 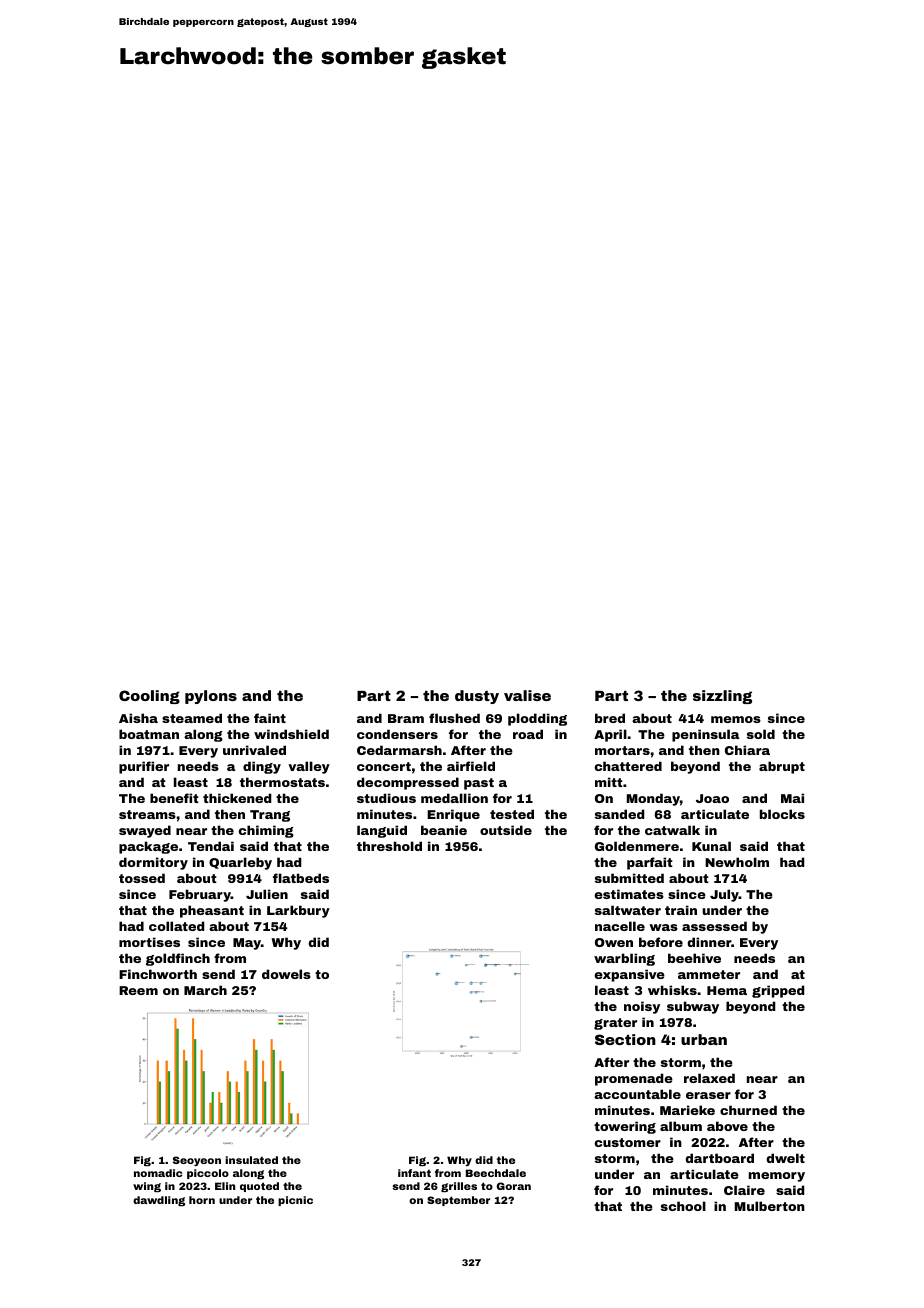 What do you see at coordinates (722, 697) in the document?
I see `sizzling` at bounding box center [722, 697].
